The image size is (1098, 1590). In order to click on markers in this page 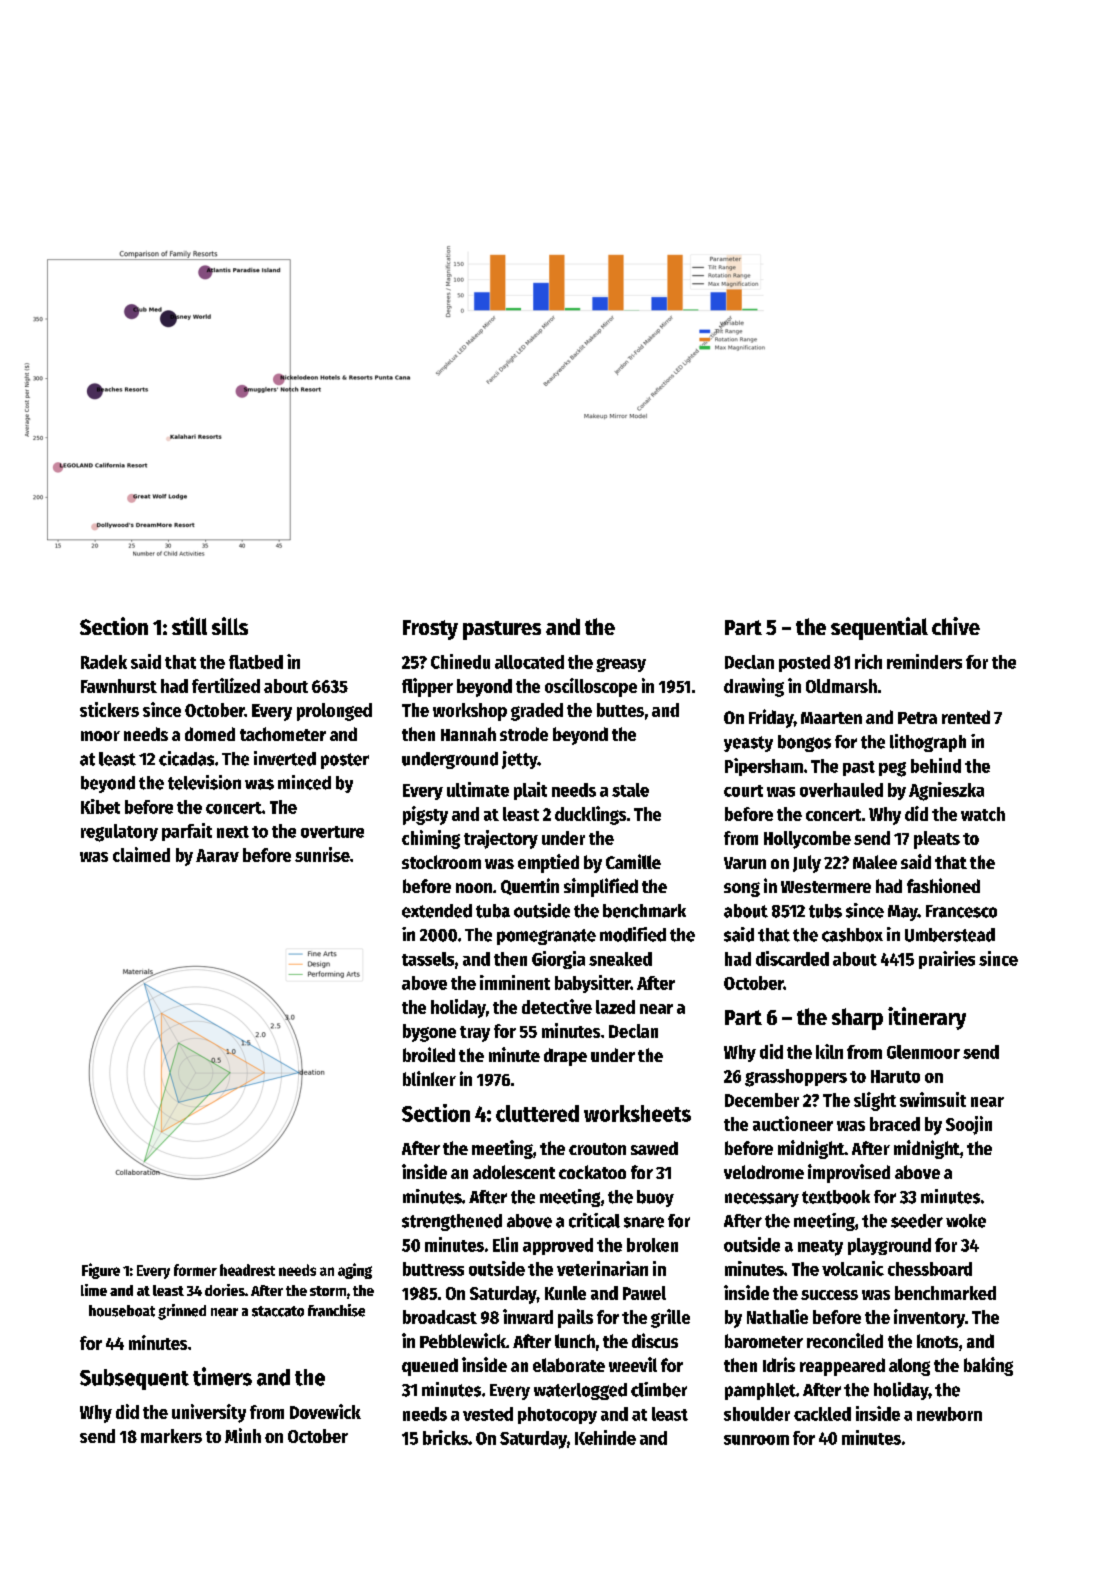, I will do `click(171, 1436)`.
